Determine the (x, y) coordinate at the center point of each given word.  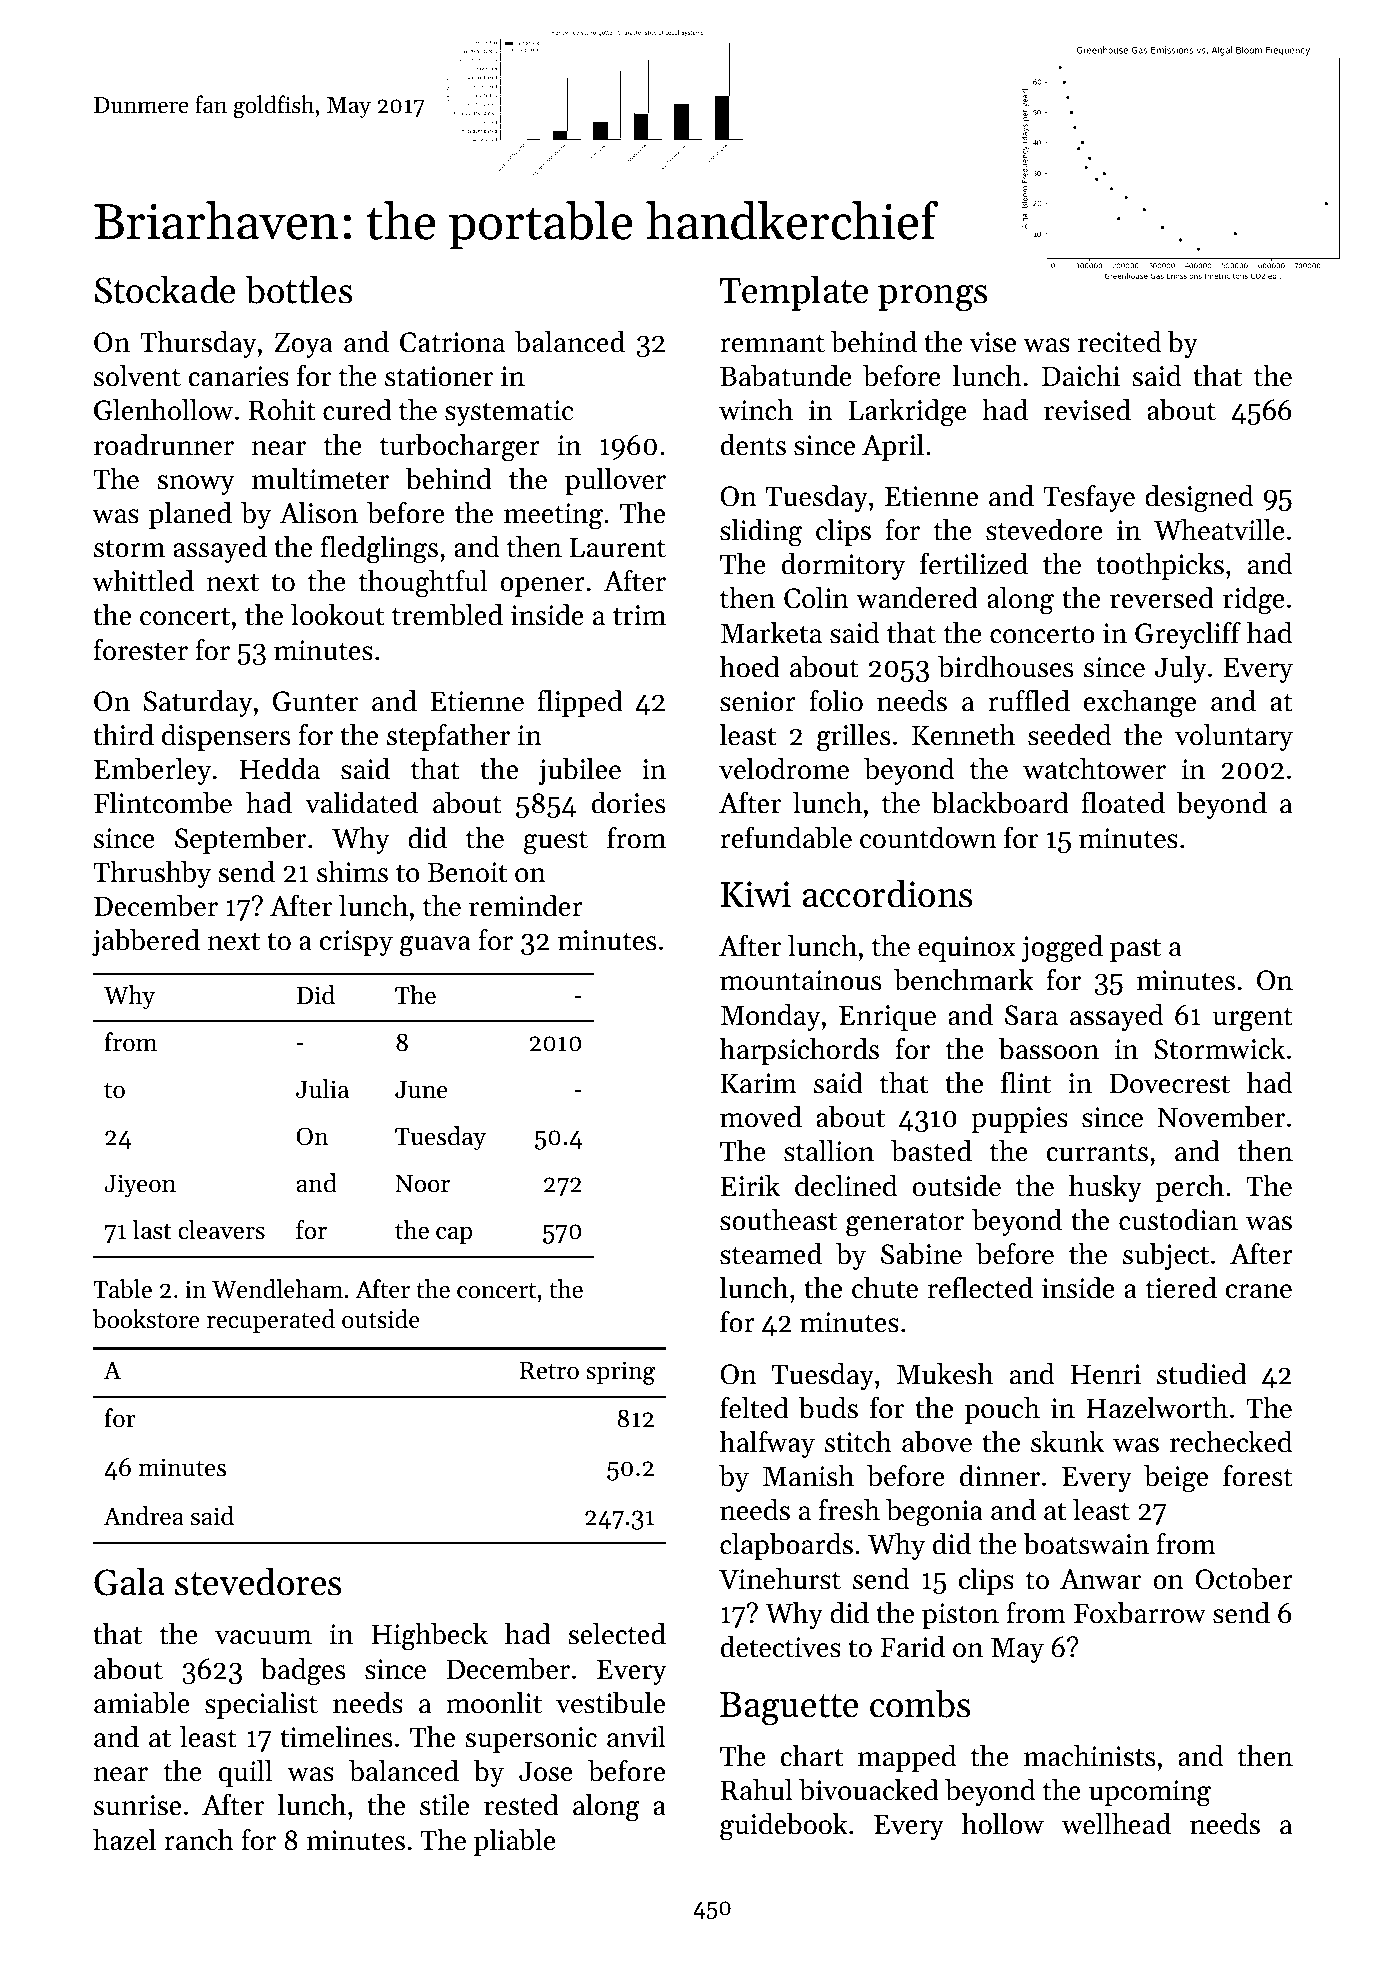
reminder (526, 906)
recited (1119, 342)
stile (444, 1805)
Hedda (280, 769)
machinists (1089, 1756)
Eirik (750, 1185)
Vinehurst (780, 1579)
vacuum (263, 1637)
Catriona (452, 342)
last (152, 1230)
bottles (299, 289)
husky (1105, 1188)
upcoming (1150, 1793)
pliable (515, 1842)
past (1135, 950)
